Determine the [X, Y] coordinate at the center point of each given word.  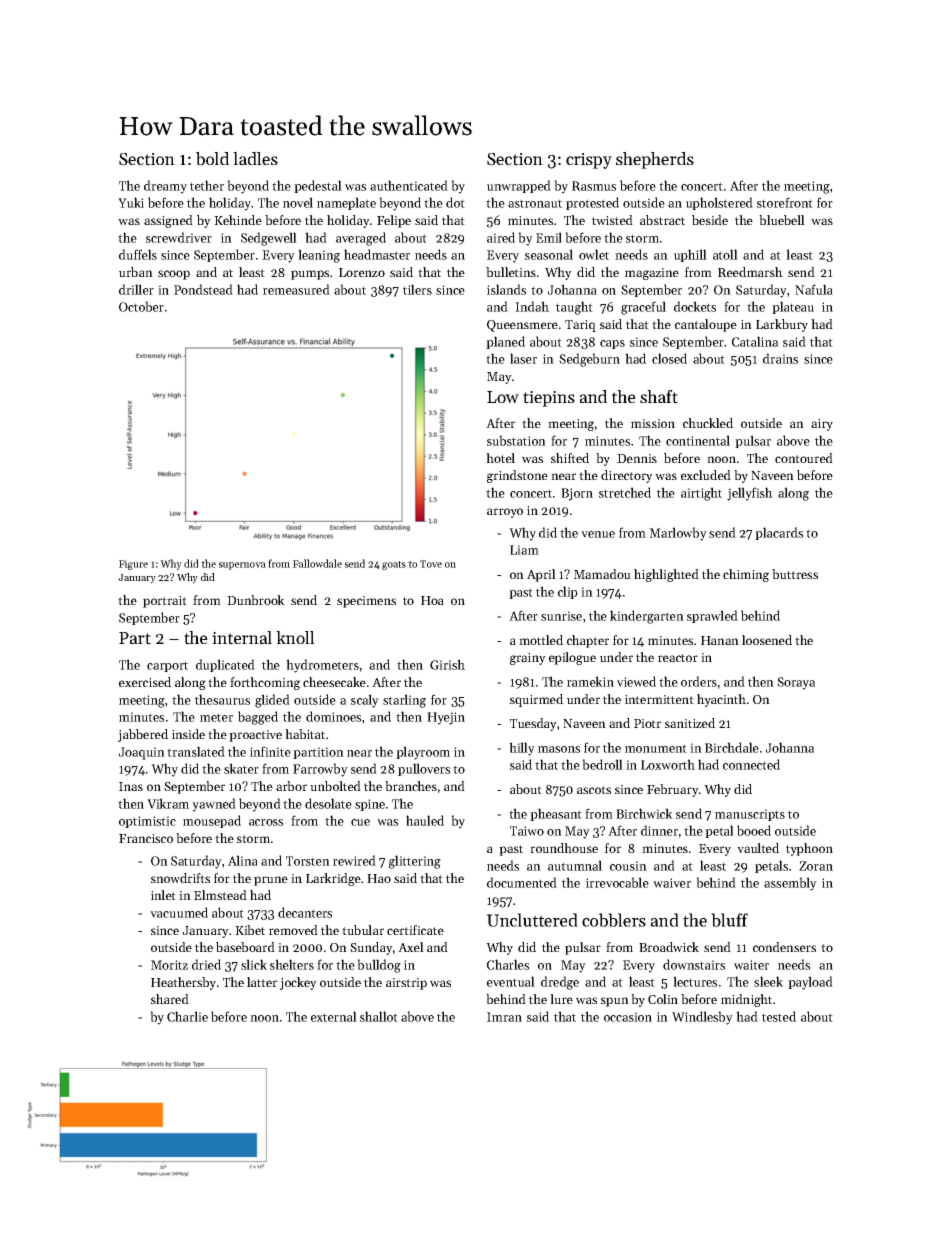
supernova [242, 566]
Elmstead [220, 895]
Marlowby [678, 534]
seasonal [549, 254]
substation [516, 440]
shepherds [655, 160]
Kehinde [238, 220]
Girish [447, 664]
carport [167, 666]
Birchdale [732, 747]
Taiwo [527, 831]
